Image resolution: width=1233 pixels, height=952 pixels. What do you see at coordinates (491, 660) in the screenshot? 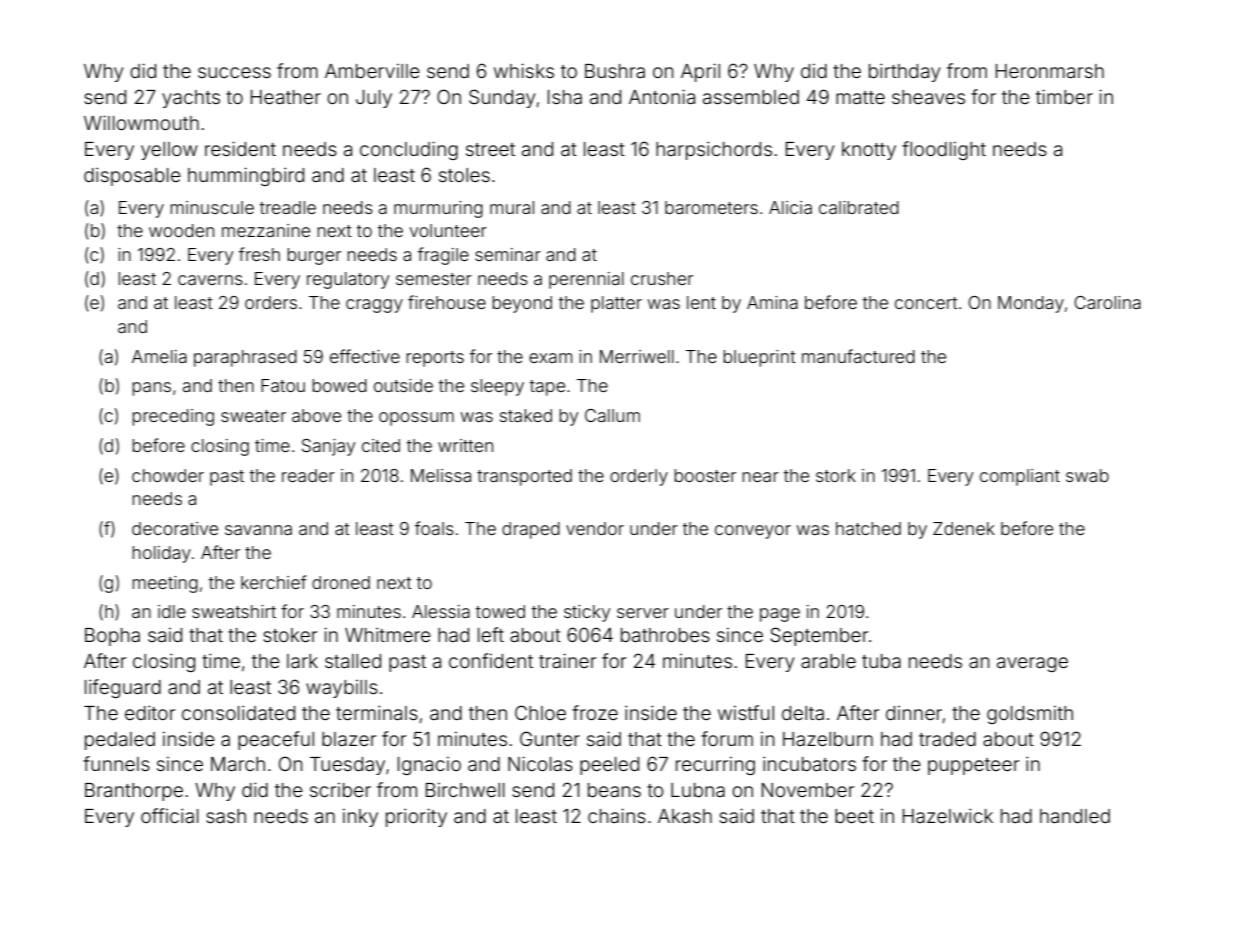
I see `confident` at bounding box center [491, 660].
